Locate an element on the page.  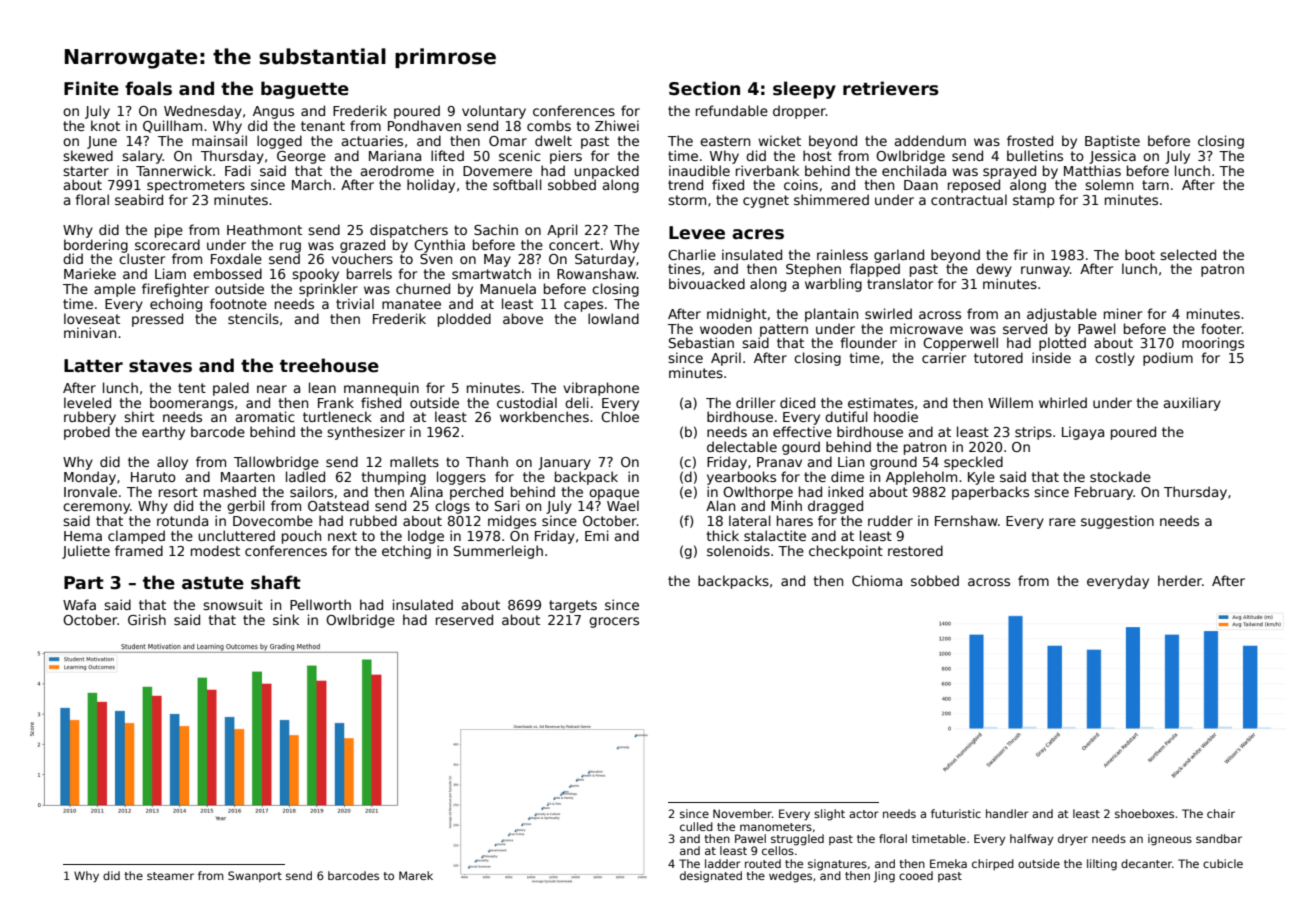
suggestion is located at coordinates (1117, 522).
